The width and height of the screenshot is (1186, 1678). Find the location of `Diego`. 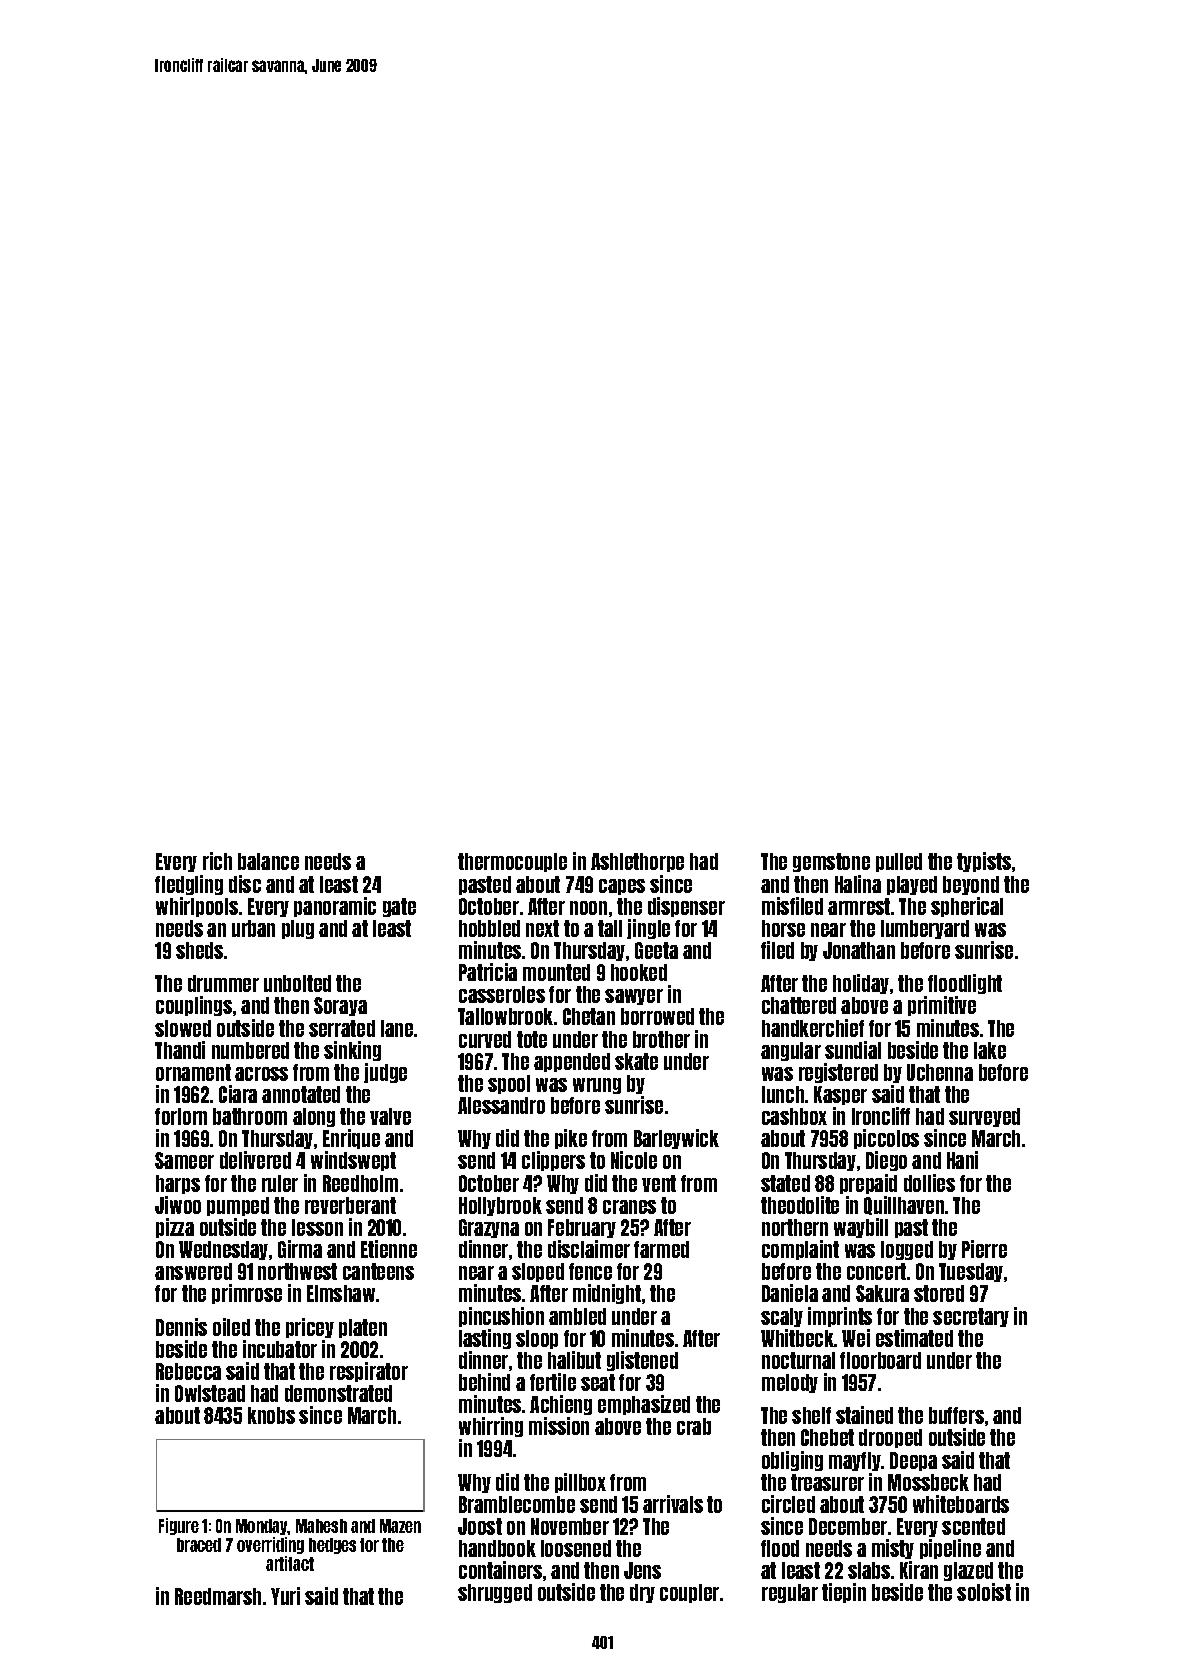

Diego is located at coordinates (886, 1161).
